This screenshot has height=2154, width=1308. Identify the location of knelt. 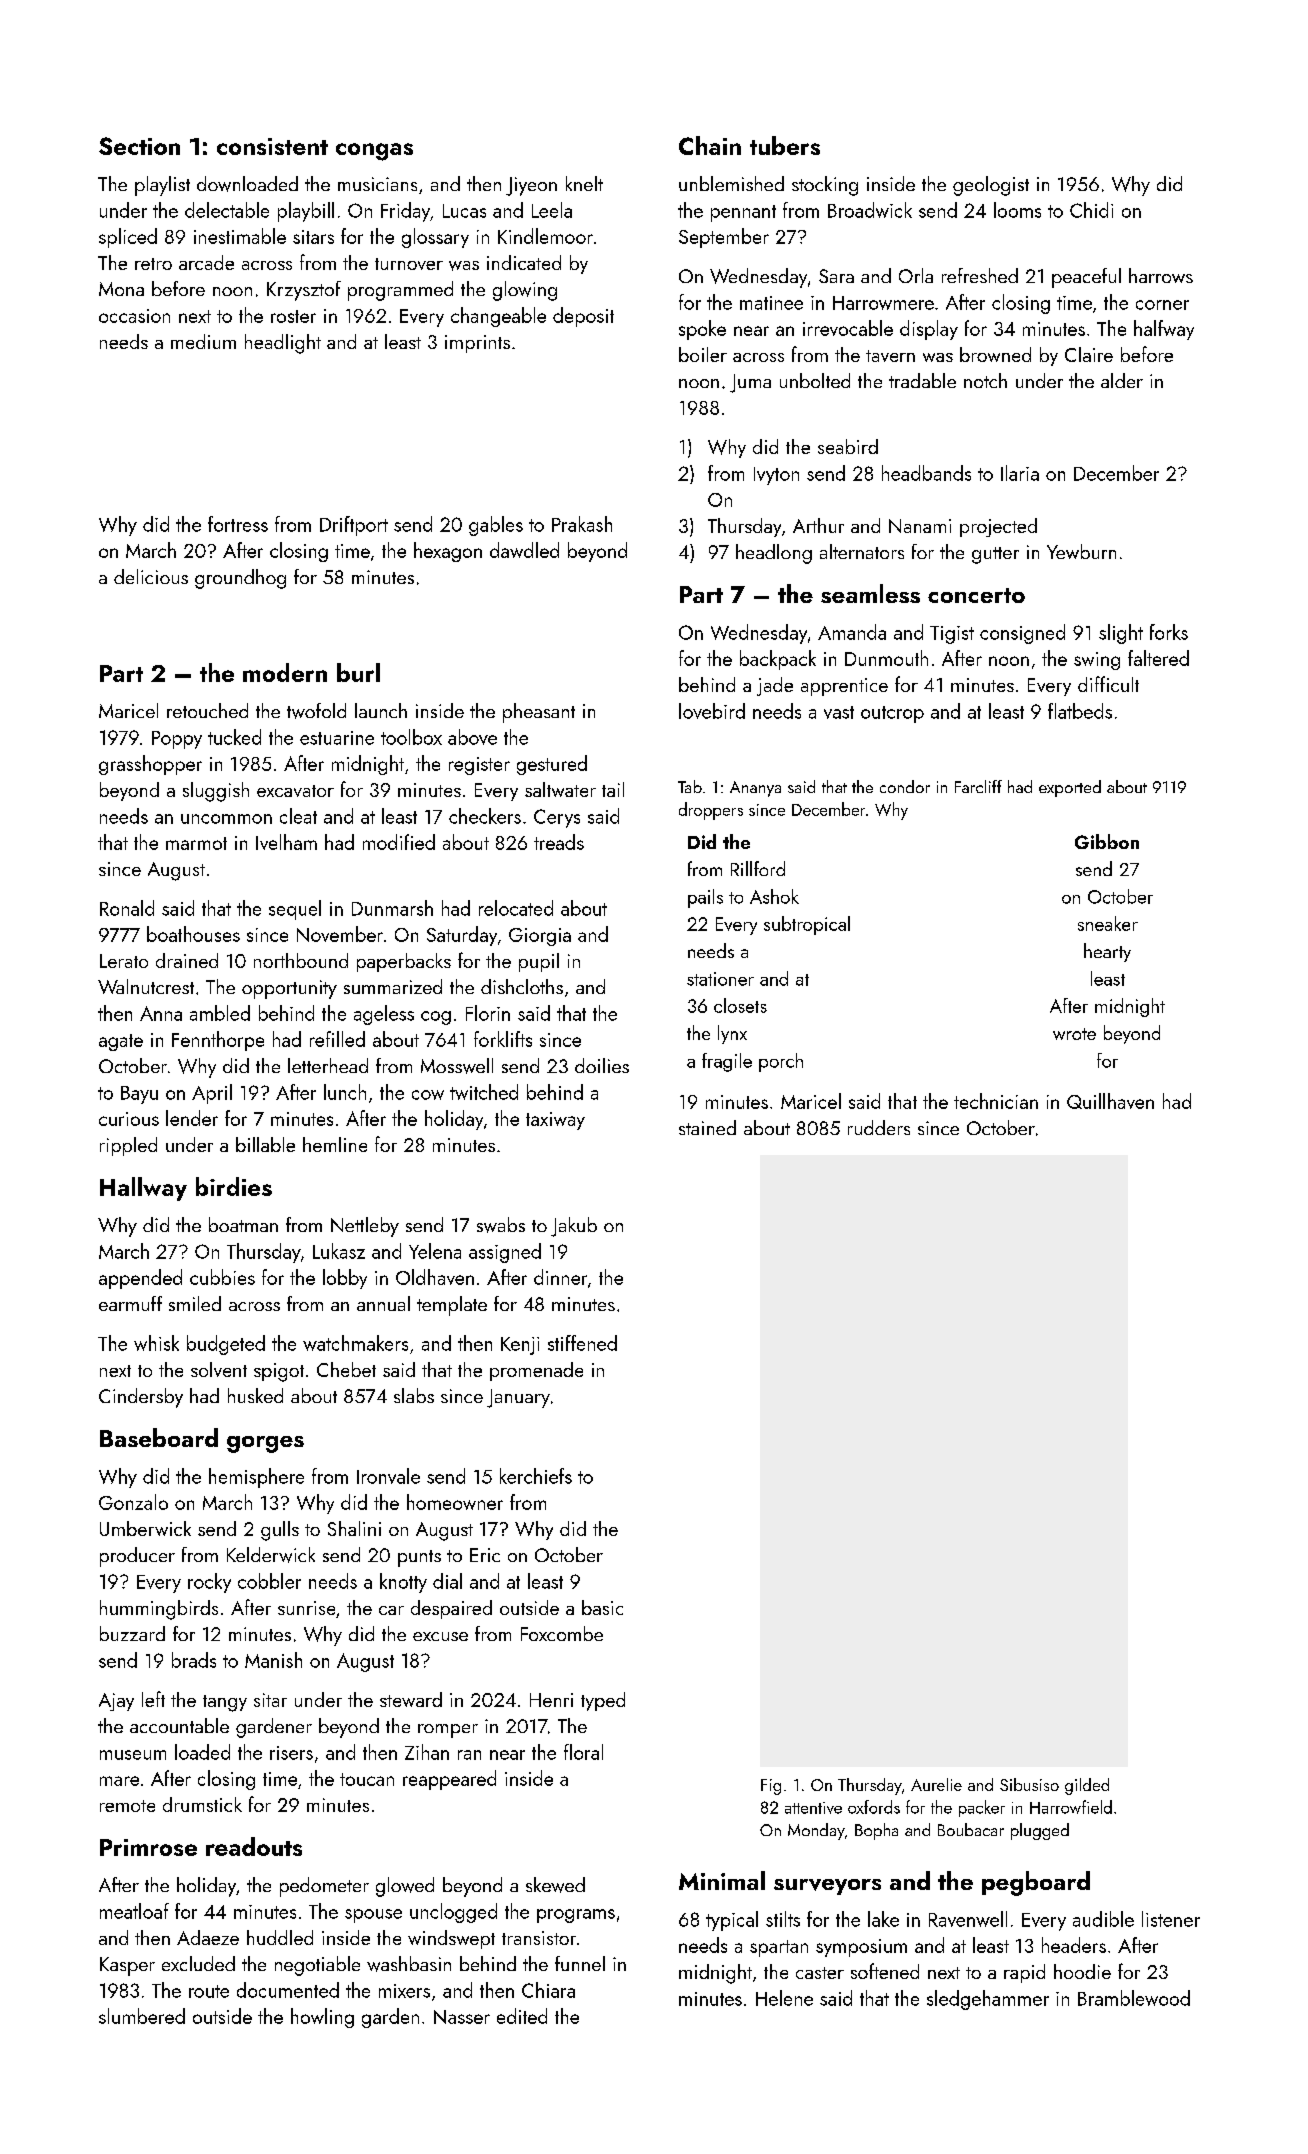
(584, 183).
